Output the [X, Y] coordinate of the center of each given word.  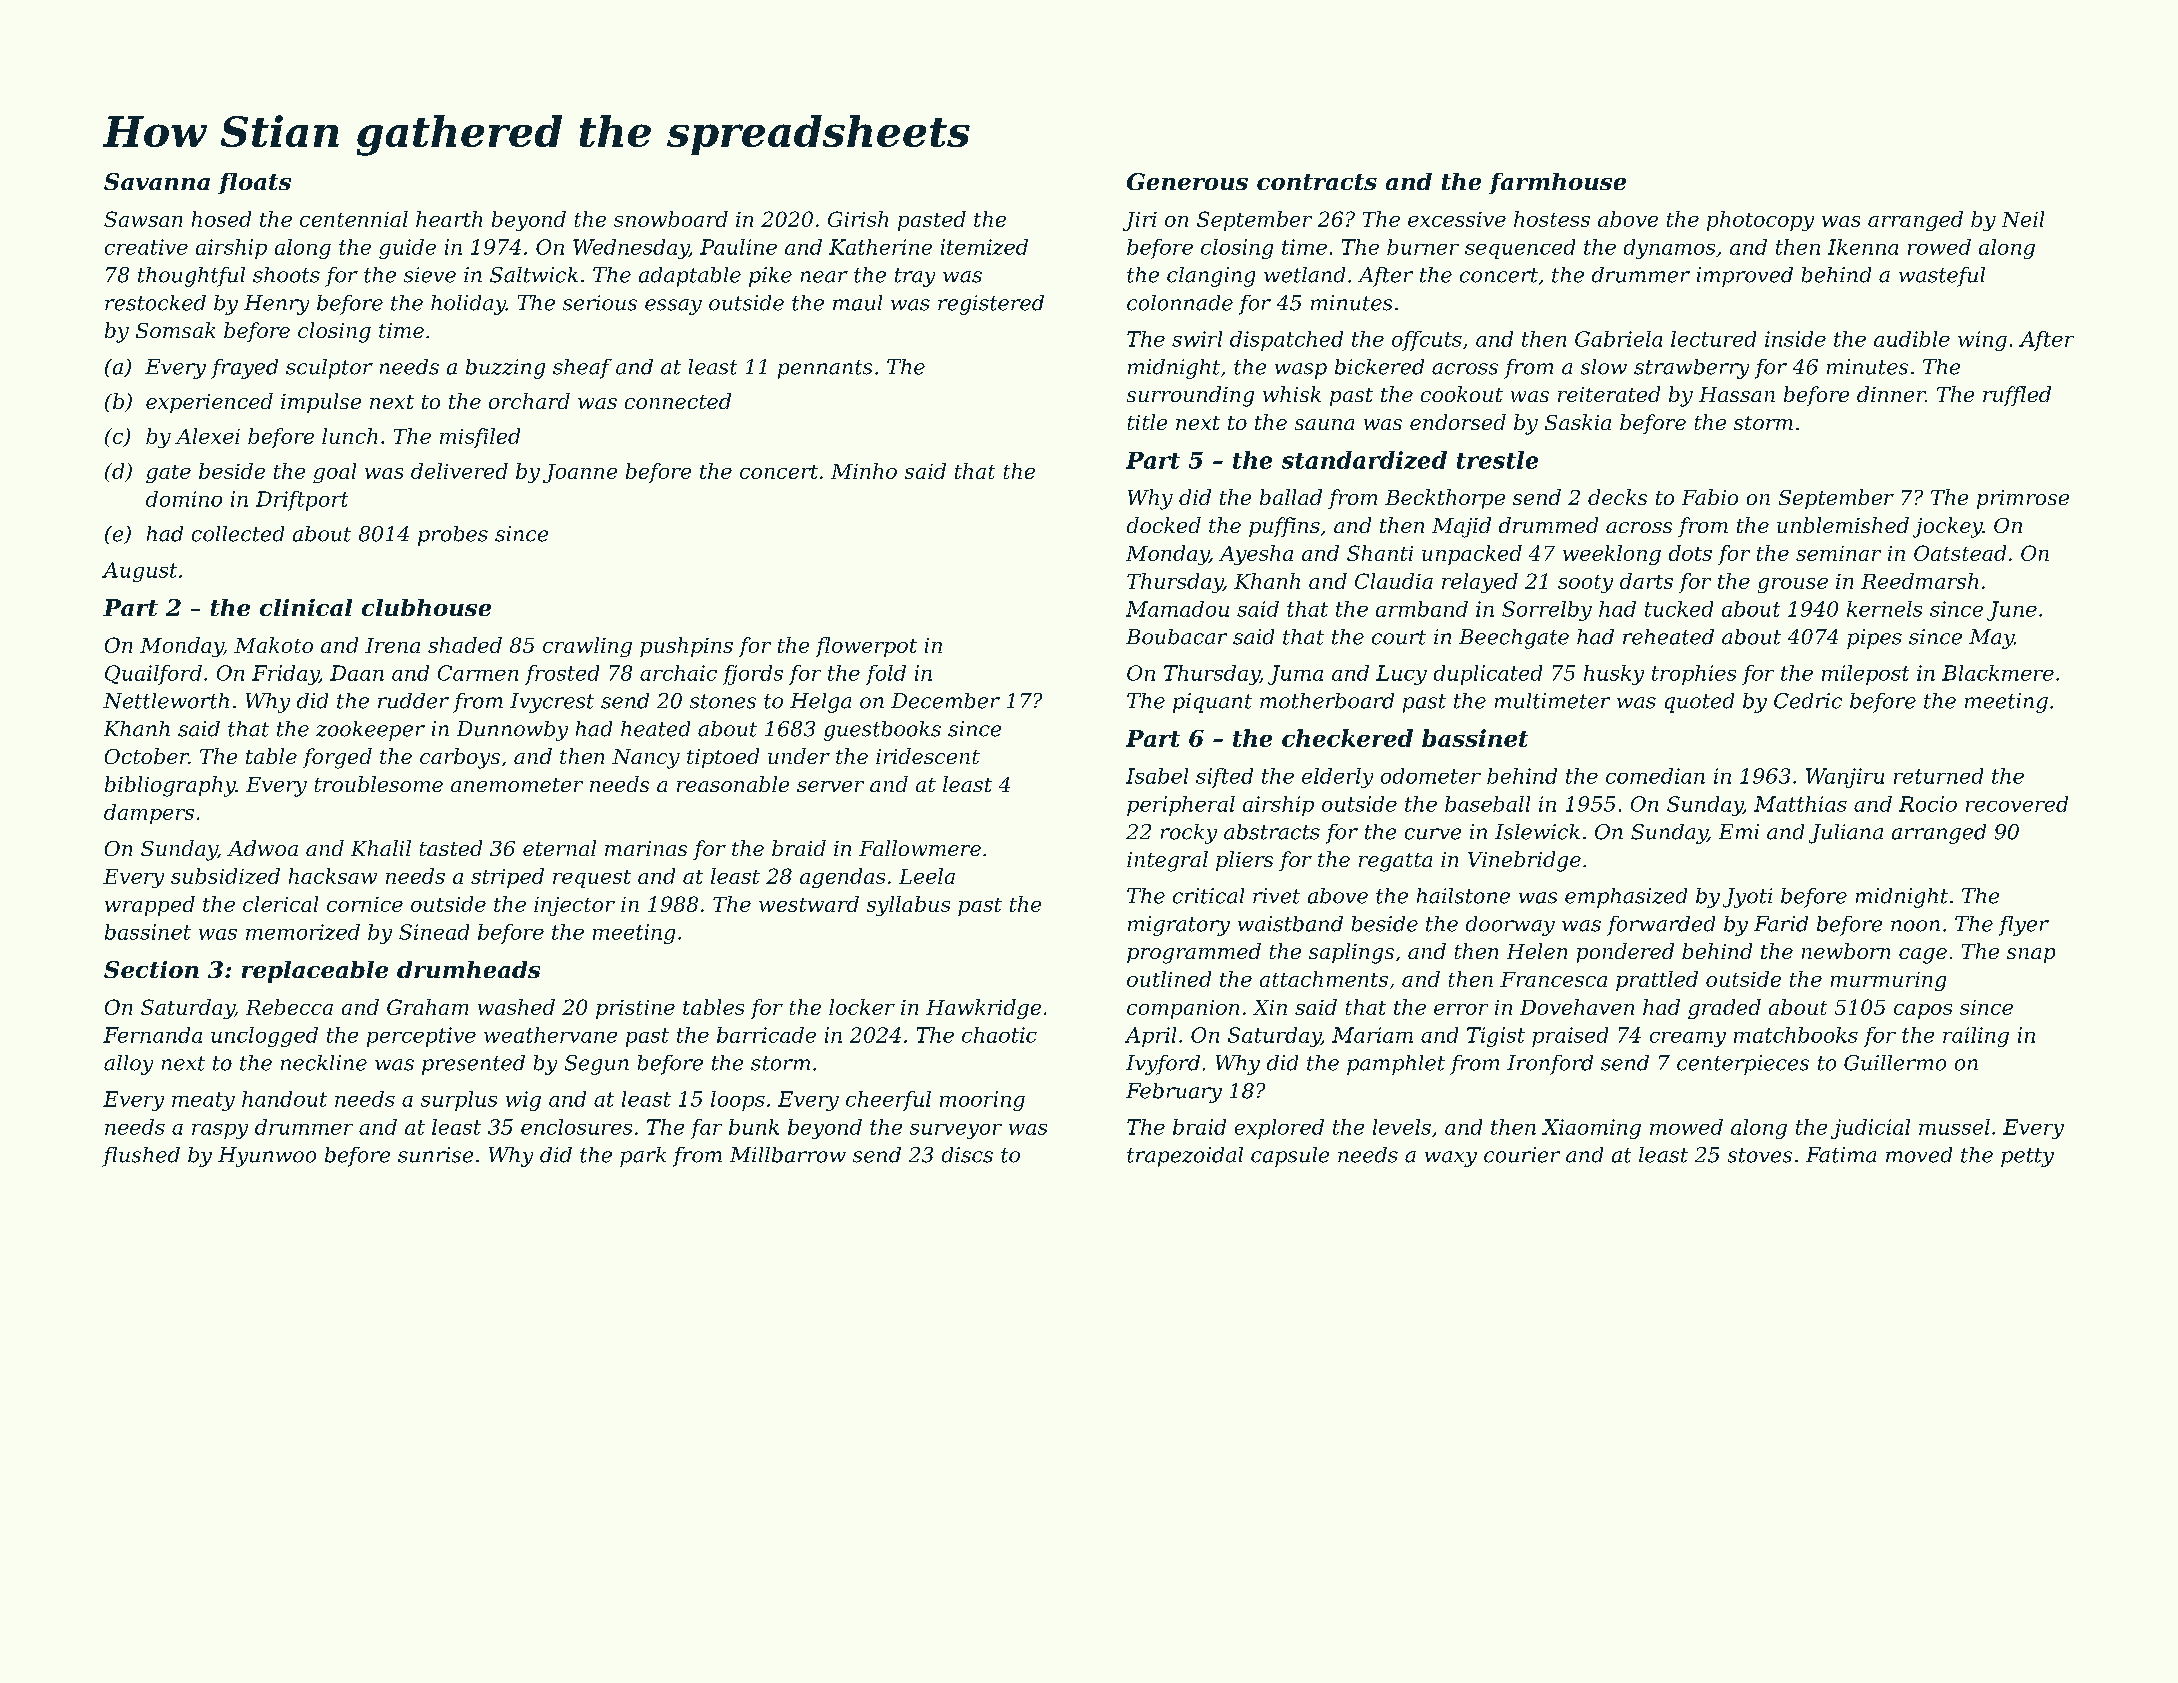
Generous [1187, 181]
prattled [1657, 981]
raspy [220, 1131]
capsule [1290, 1157]
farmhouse [1557, 183]
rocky [1189, 834]
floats [254, 183]
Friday [285, 675]
